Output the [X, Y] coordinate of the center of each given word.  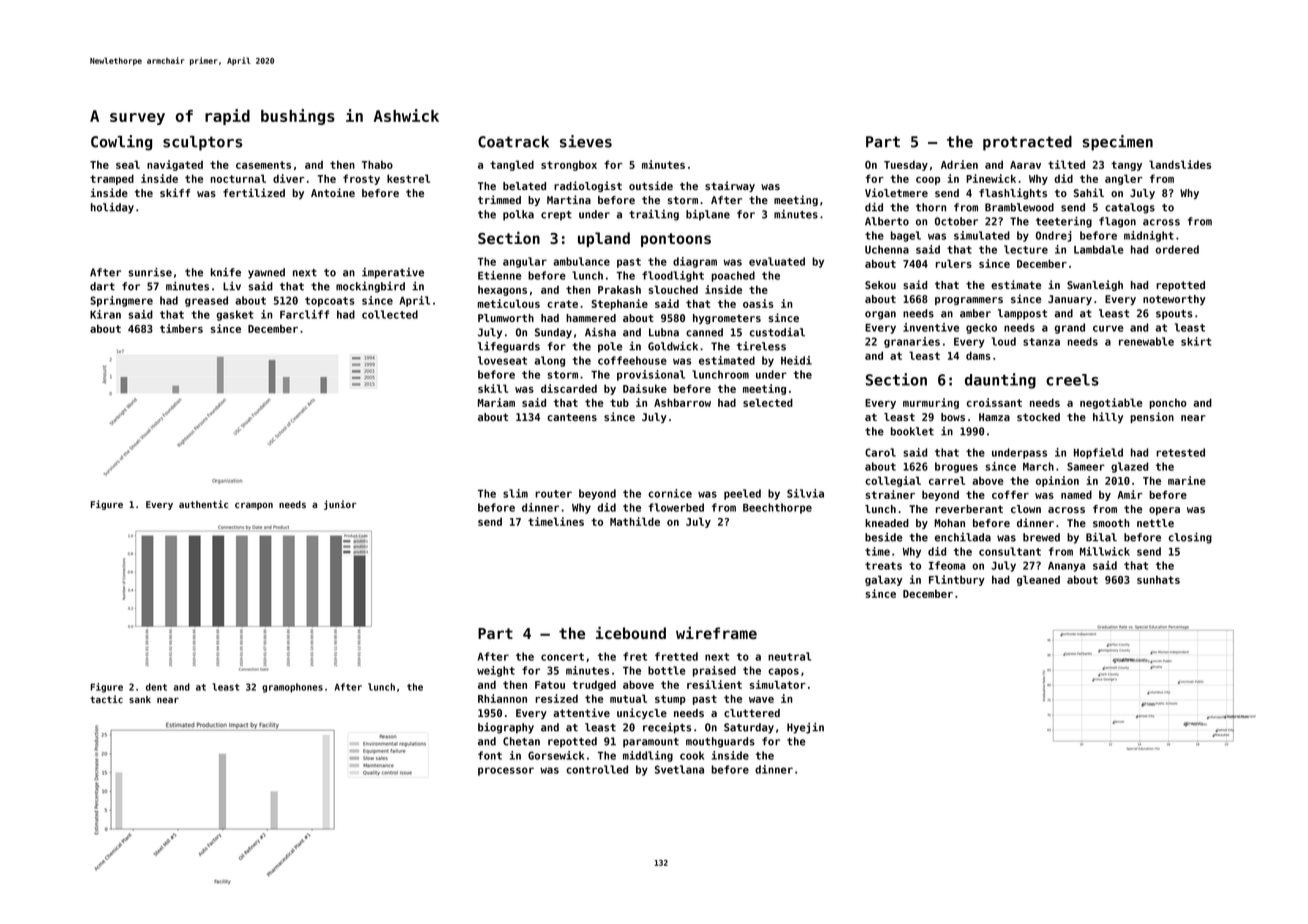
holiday [112, 208]
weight [496, 671]
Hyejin [805, 728]
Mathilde [635, 521]
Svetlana [679, 769]
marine [1187, 480]
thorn [931, 207]
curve [1108, 328]
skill [493, 388]
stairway [730, 186]
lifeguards [509, 347]
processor [506, 771]
